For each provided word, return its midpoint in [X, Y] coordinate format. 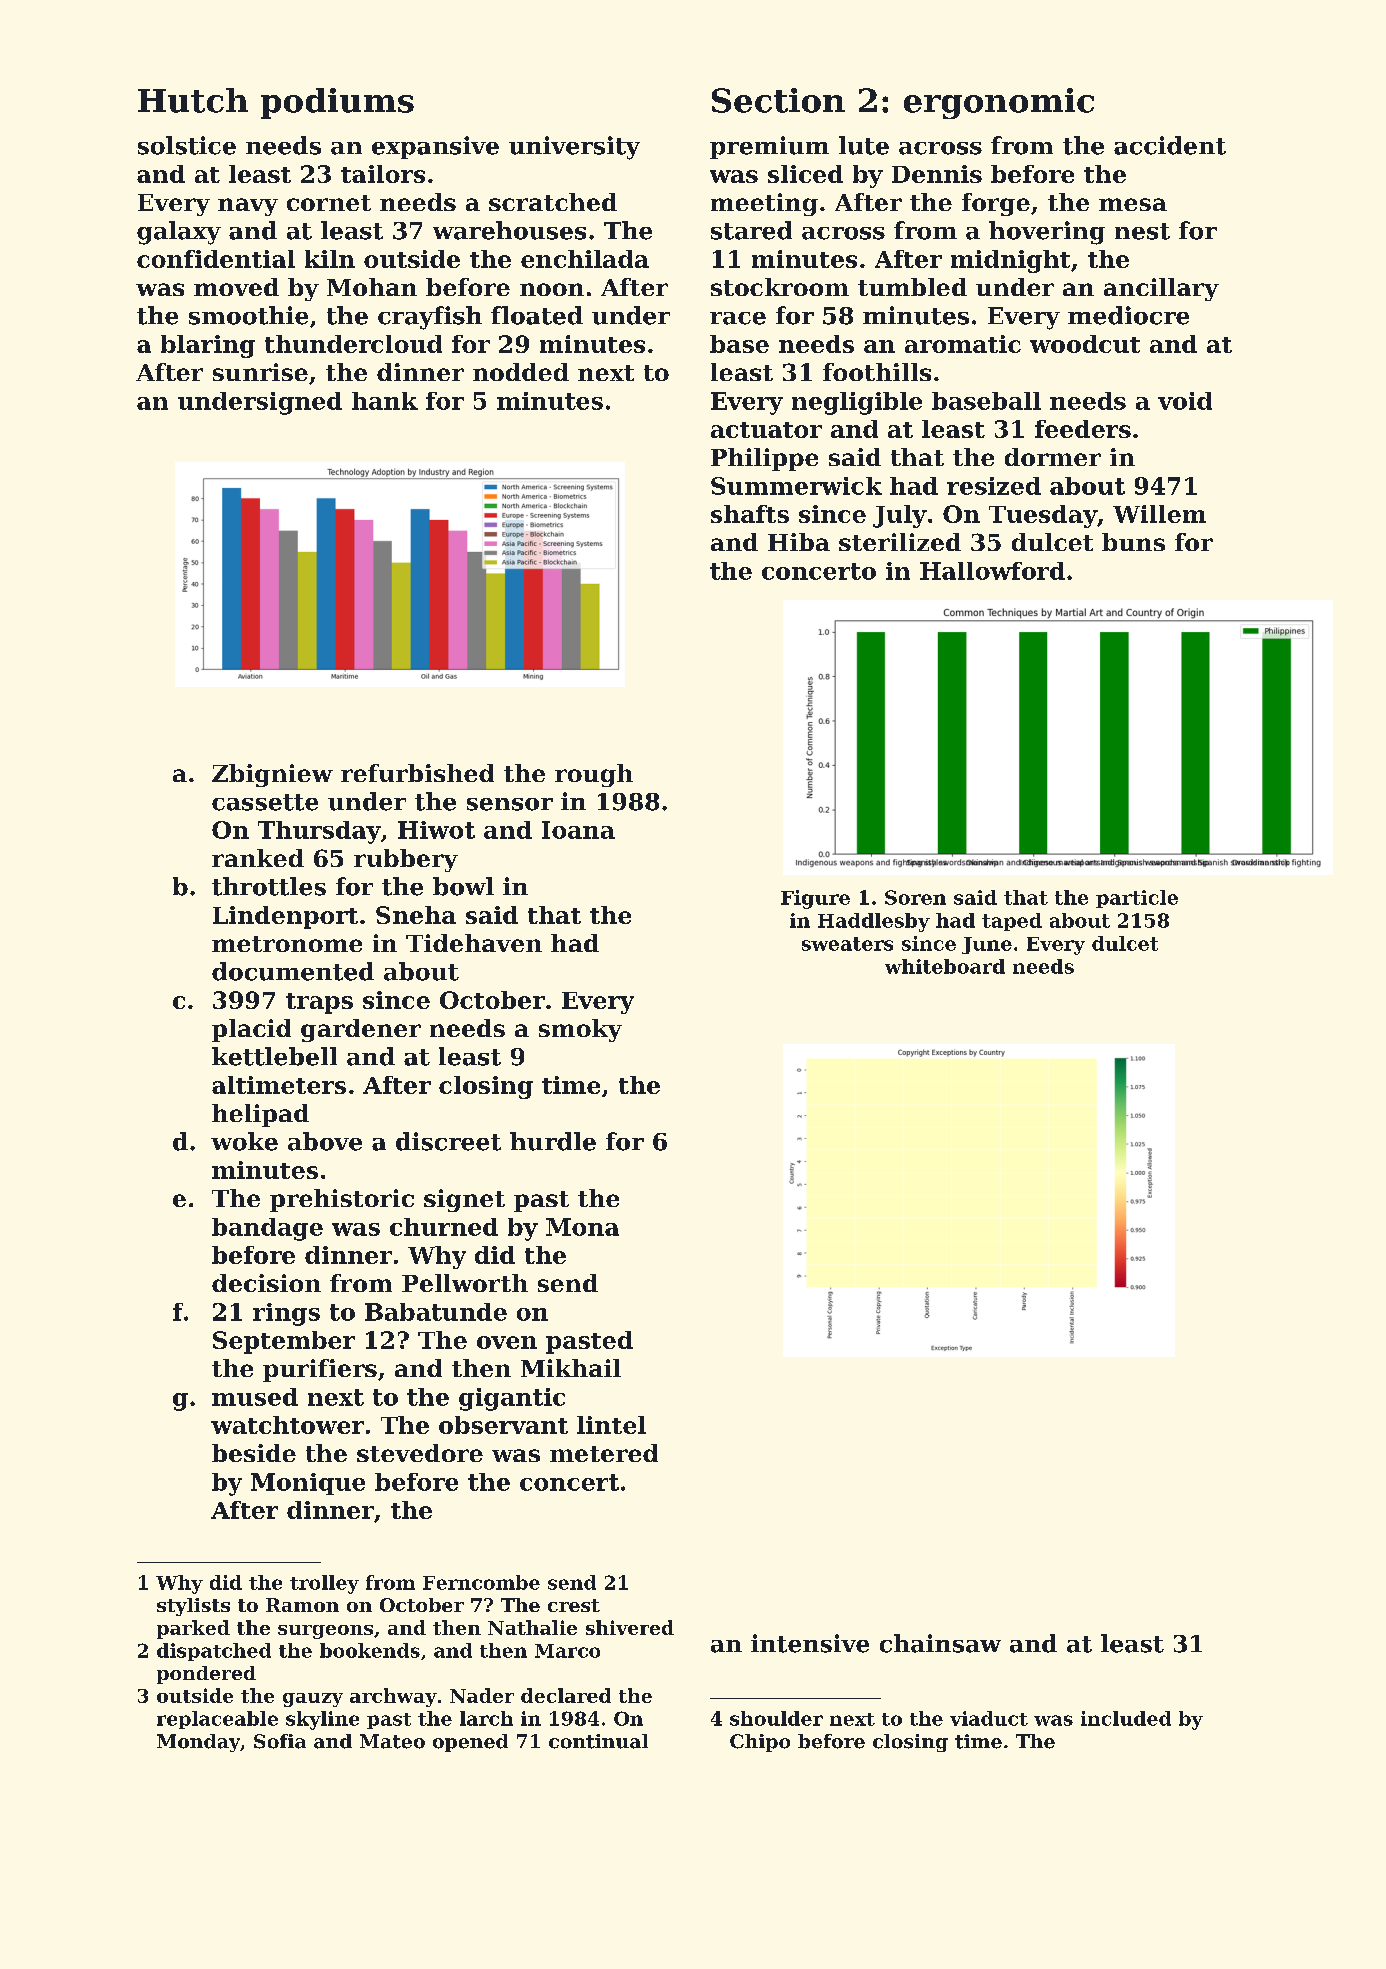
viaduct [989, 1718]
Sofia [280, 1741]
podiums [337, 103]
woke [244, 1141]
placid [251, 1030]
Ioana [578, 830]
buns [1133, 542]
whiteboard [945, 966]
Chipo [760, 1743]
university [574, 148]
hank [385, 401]
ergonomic [999, 103]
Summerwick [796, 486]
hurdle [553, 1141]
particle [1137, 899]
